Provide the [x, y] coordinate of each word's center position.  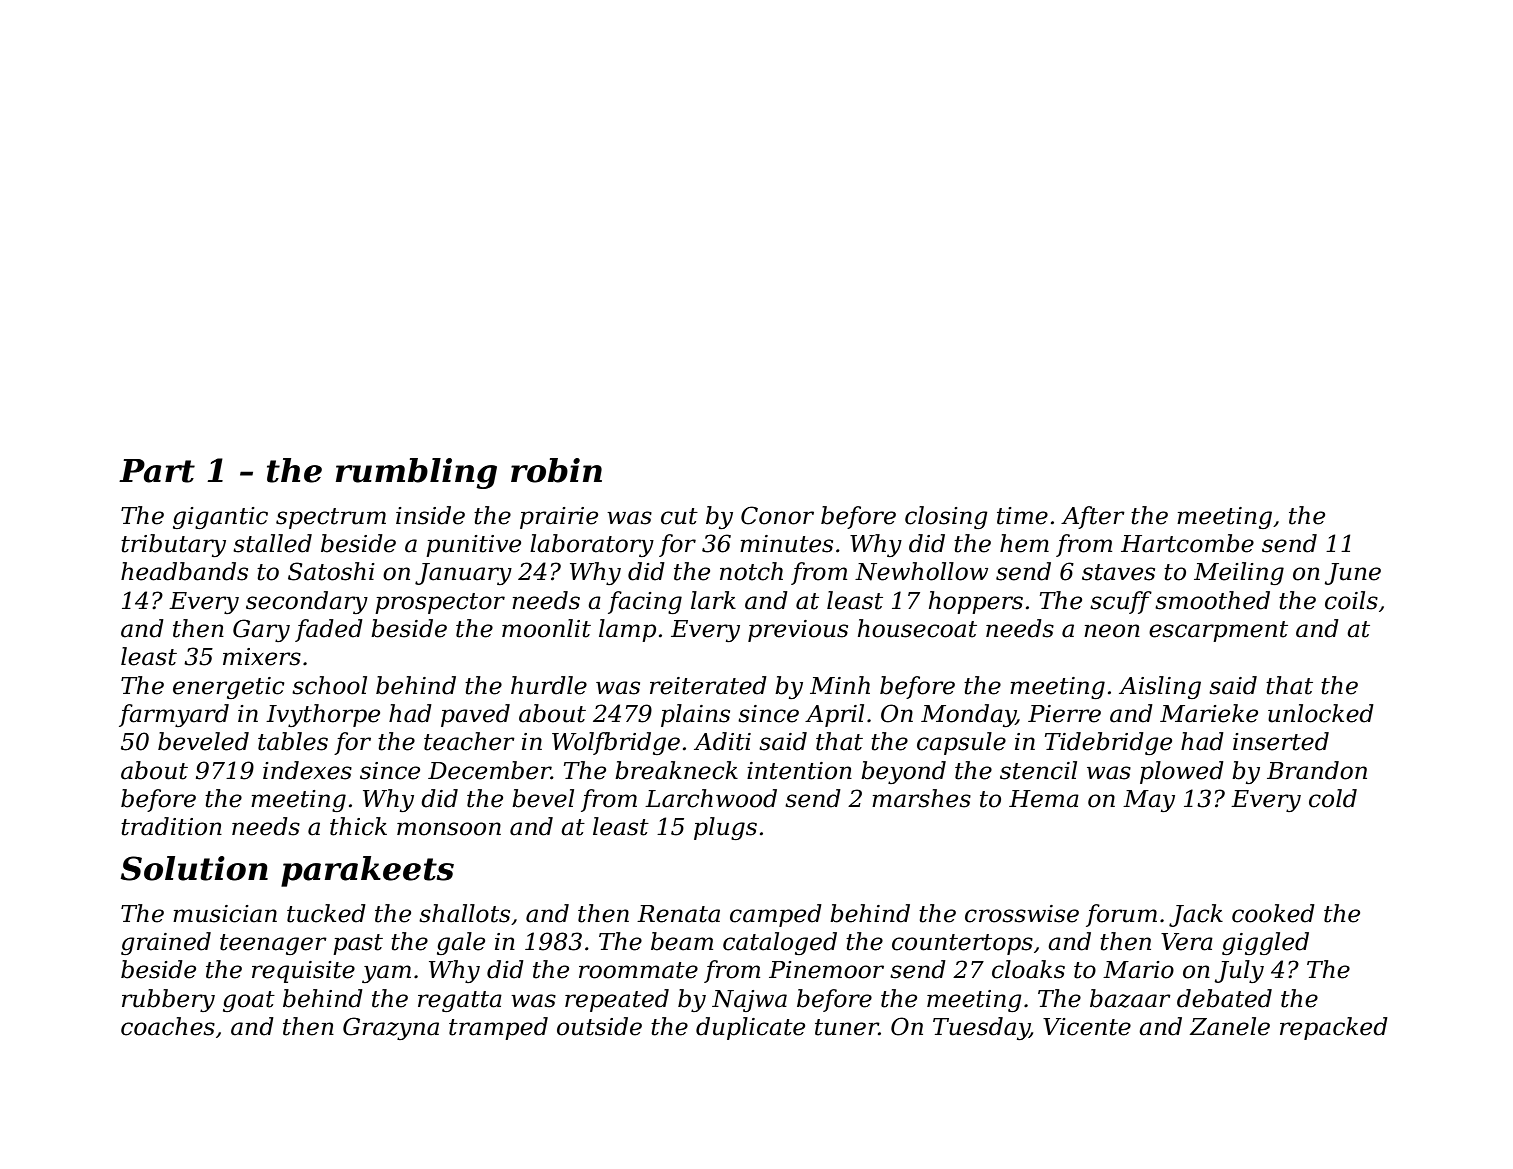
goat [249, 1001]
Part [157, 471]
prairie [559, 518]
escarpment [1218, 631]
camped [776, 915]
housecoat [917, 628]
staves [1118, 572]
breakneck [676, 770]
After [1093, 517]
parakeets [367, 871]
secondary [307, 602]
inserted [1281, 741]
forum [1121, 915]
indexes [307, 770]
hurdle [549, 685]
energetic [229, 688]
